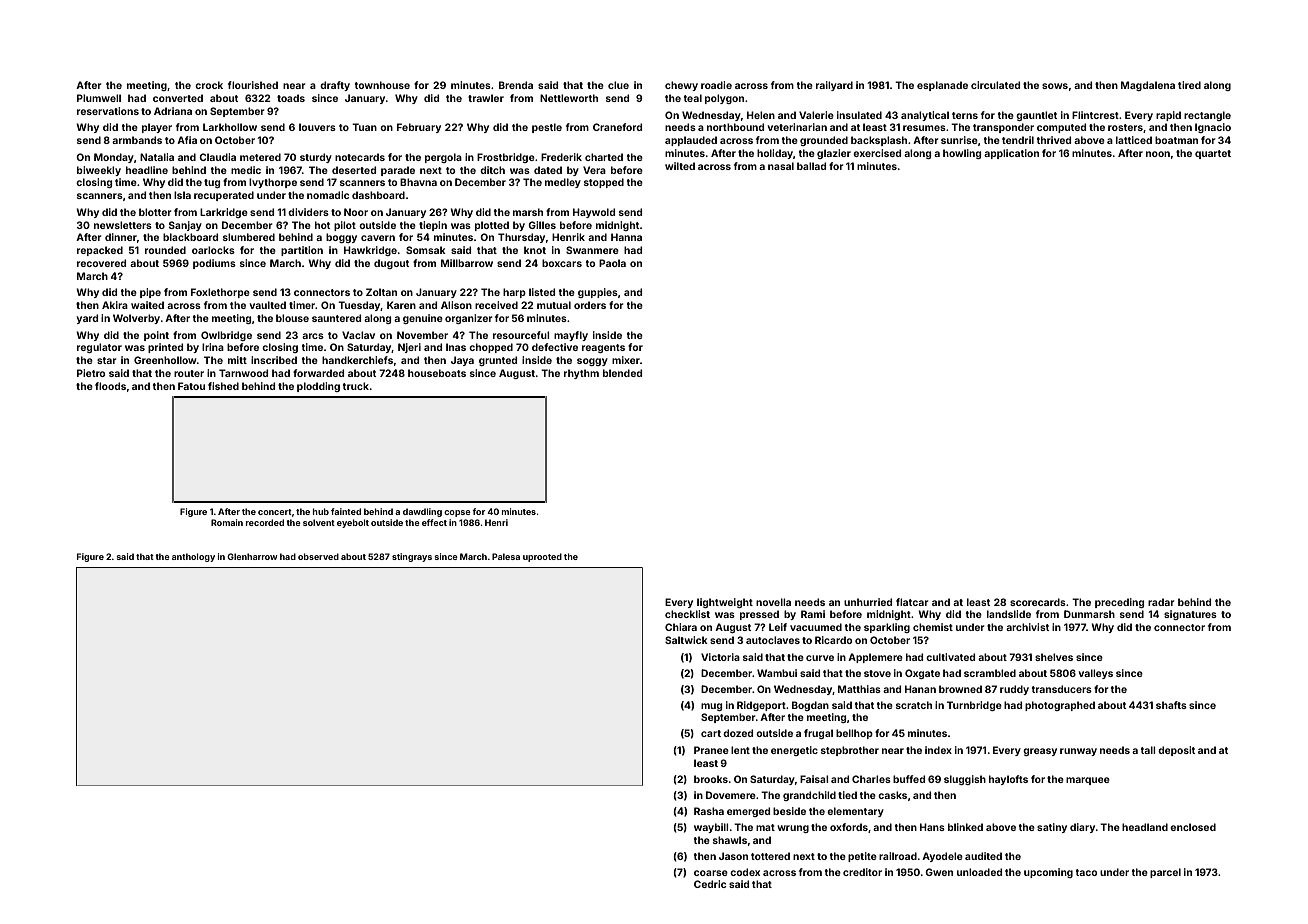 The image size is (1308, 924). What do you see at coordinates (626, 237) in the document?
I see `Hanna` at bounding box center [626, 237].
